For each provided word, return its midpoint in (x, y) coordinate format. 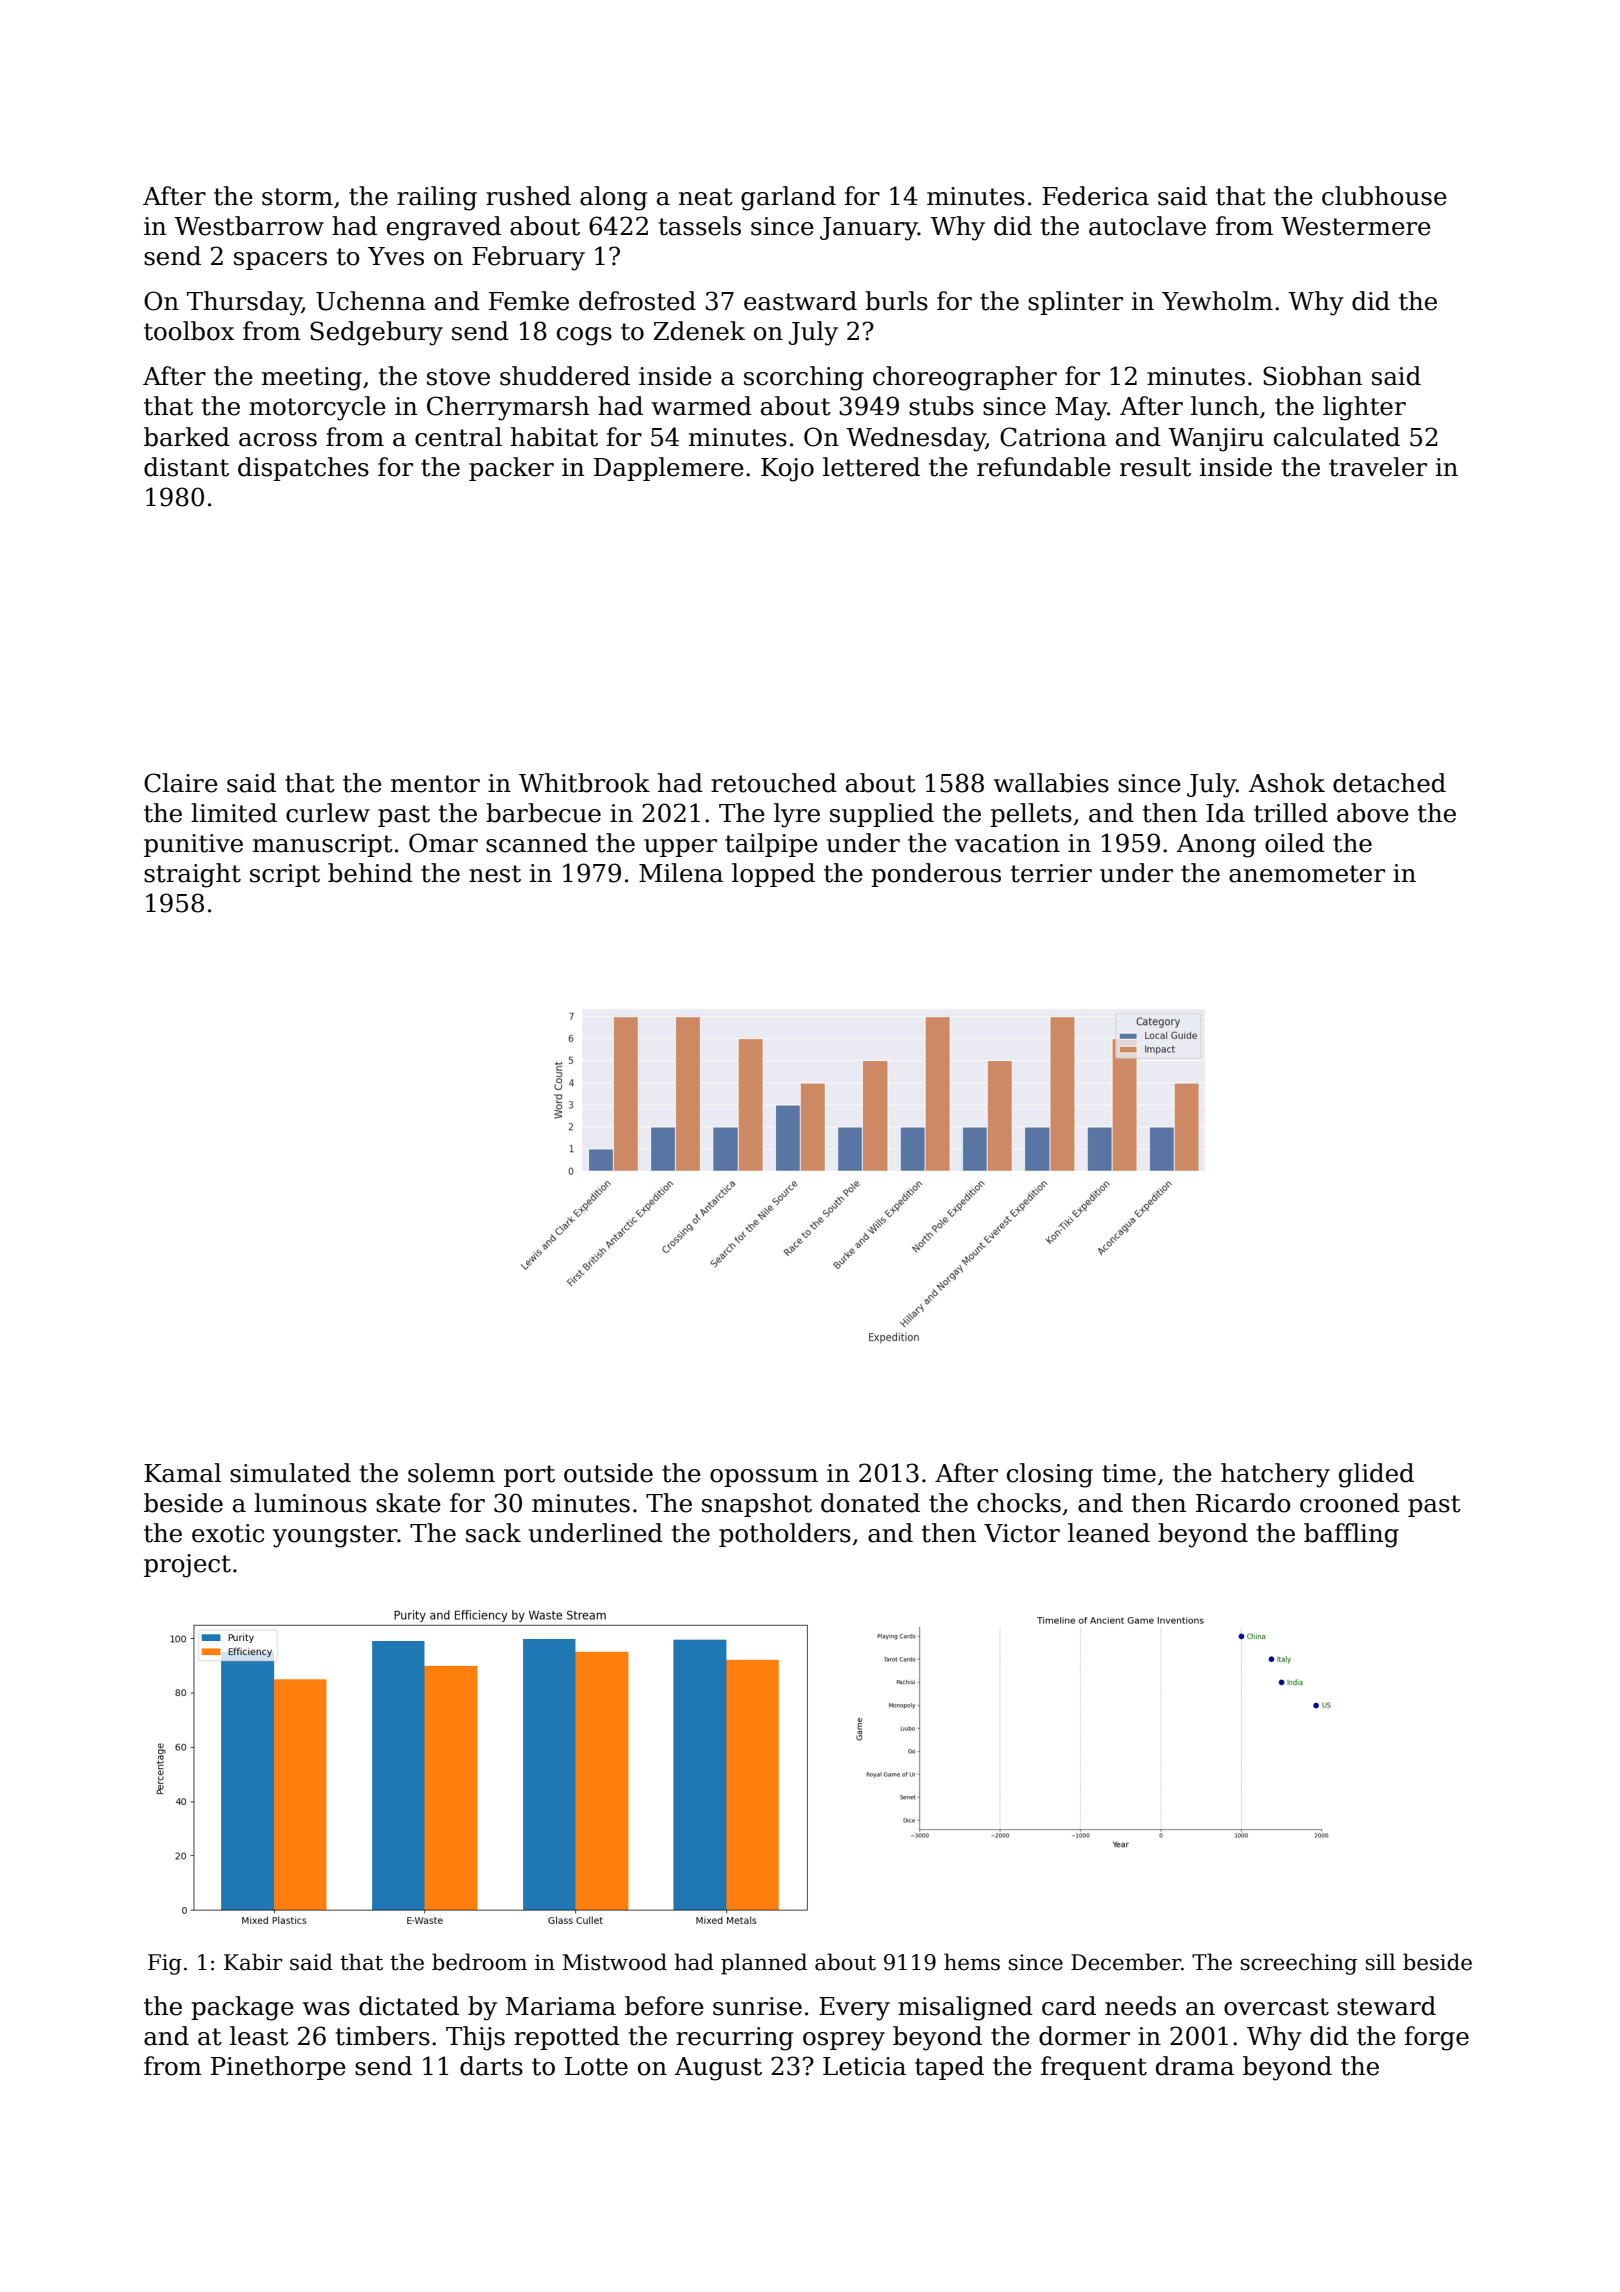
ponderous (936, 875)
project (187, 1566)
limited (234, 813)
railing (437, 198)
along (613, 198)
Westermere (1356, 226)
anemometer (1307, 874)
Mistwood (614, 1962)
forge (1437, 2038)
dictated (409, 2006)
